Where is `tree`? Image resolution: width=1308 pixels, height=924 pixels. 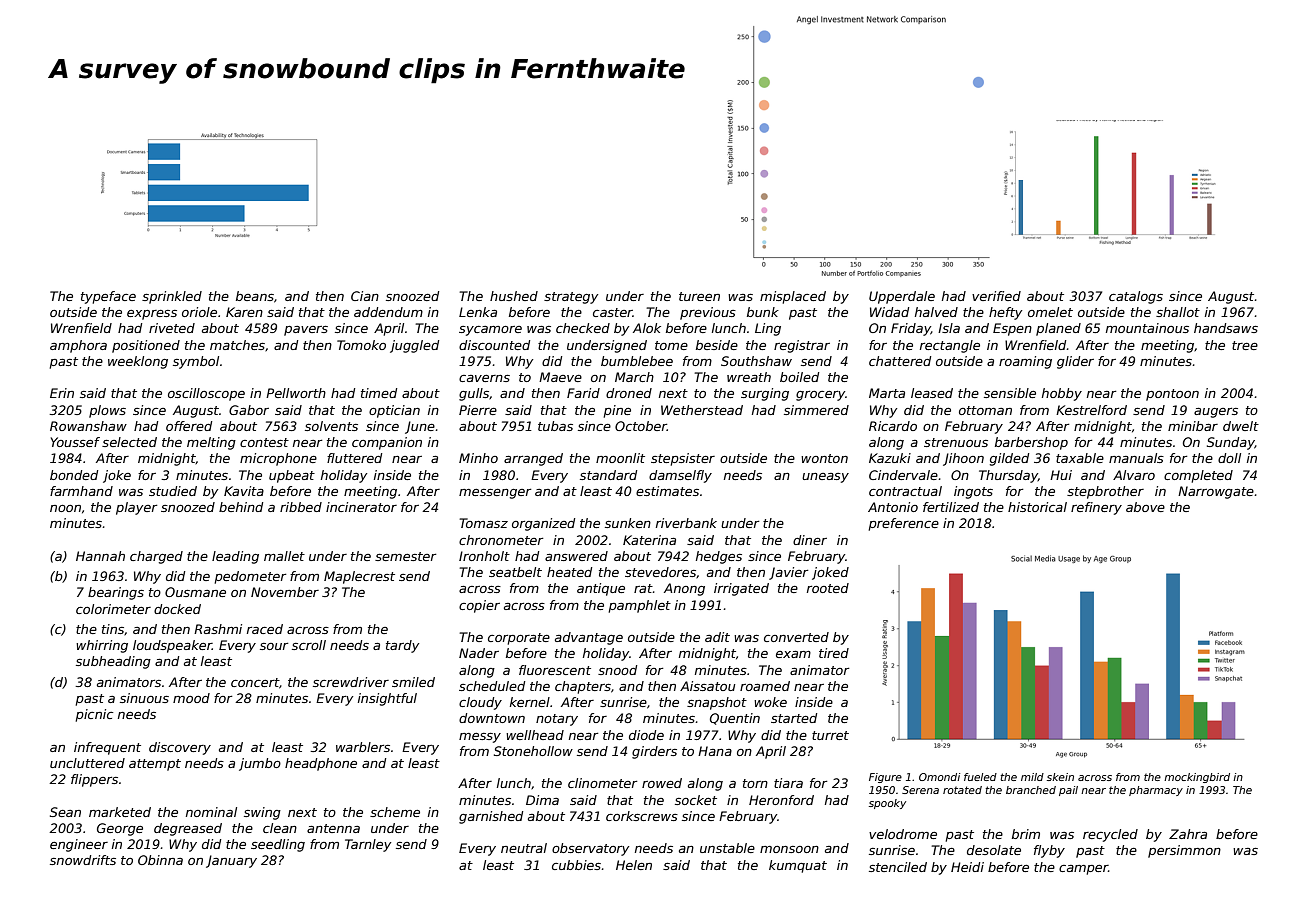 tree is located at coordinates (1245, 345).
